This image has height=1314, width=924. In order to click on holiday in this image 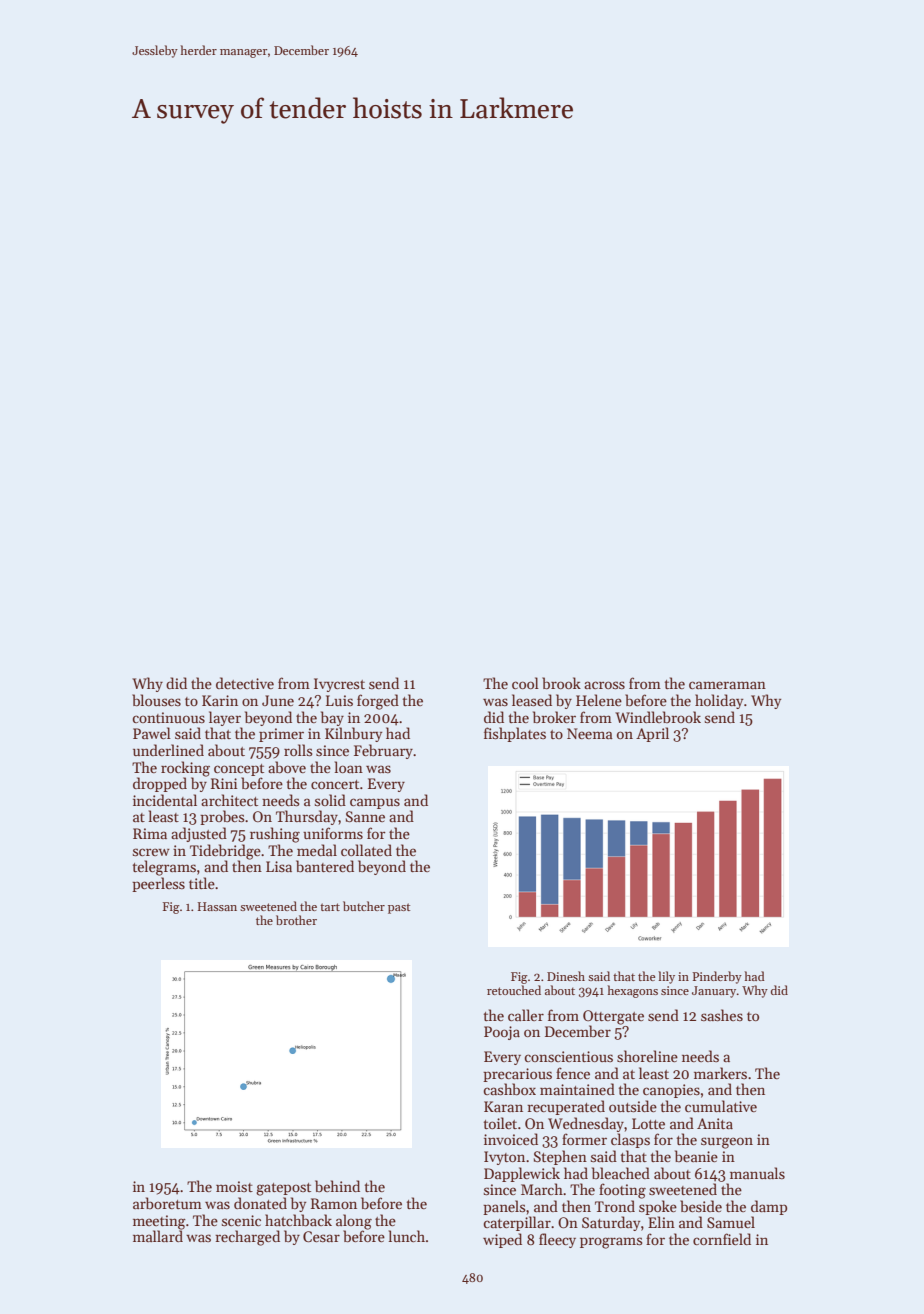, I will do `click(719, 701)`.
